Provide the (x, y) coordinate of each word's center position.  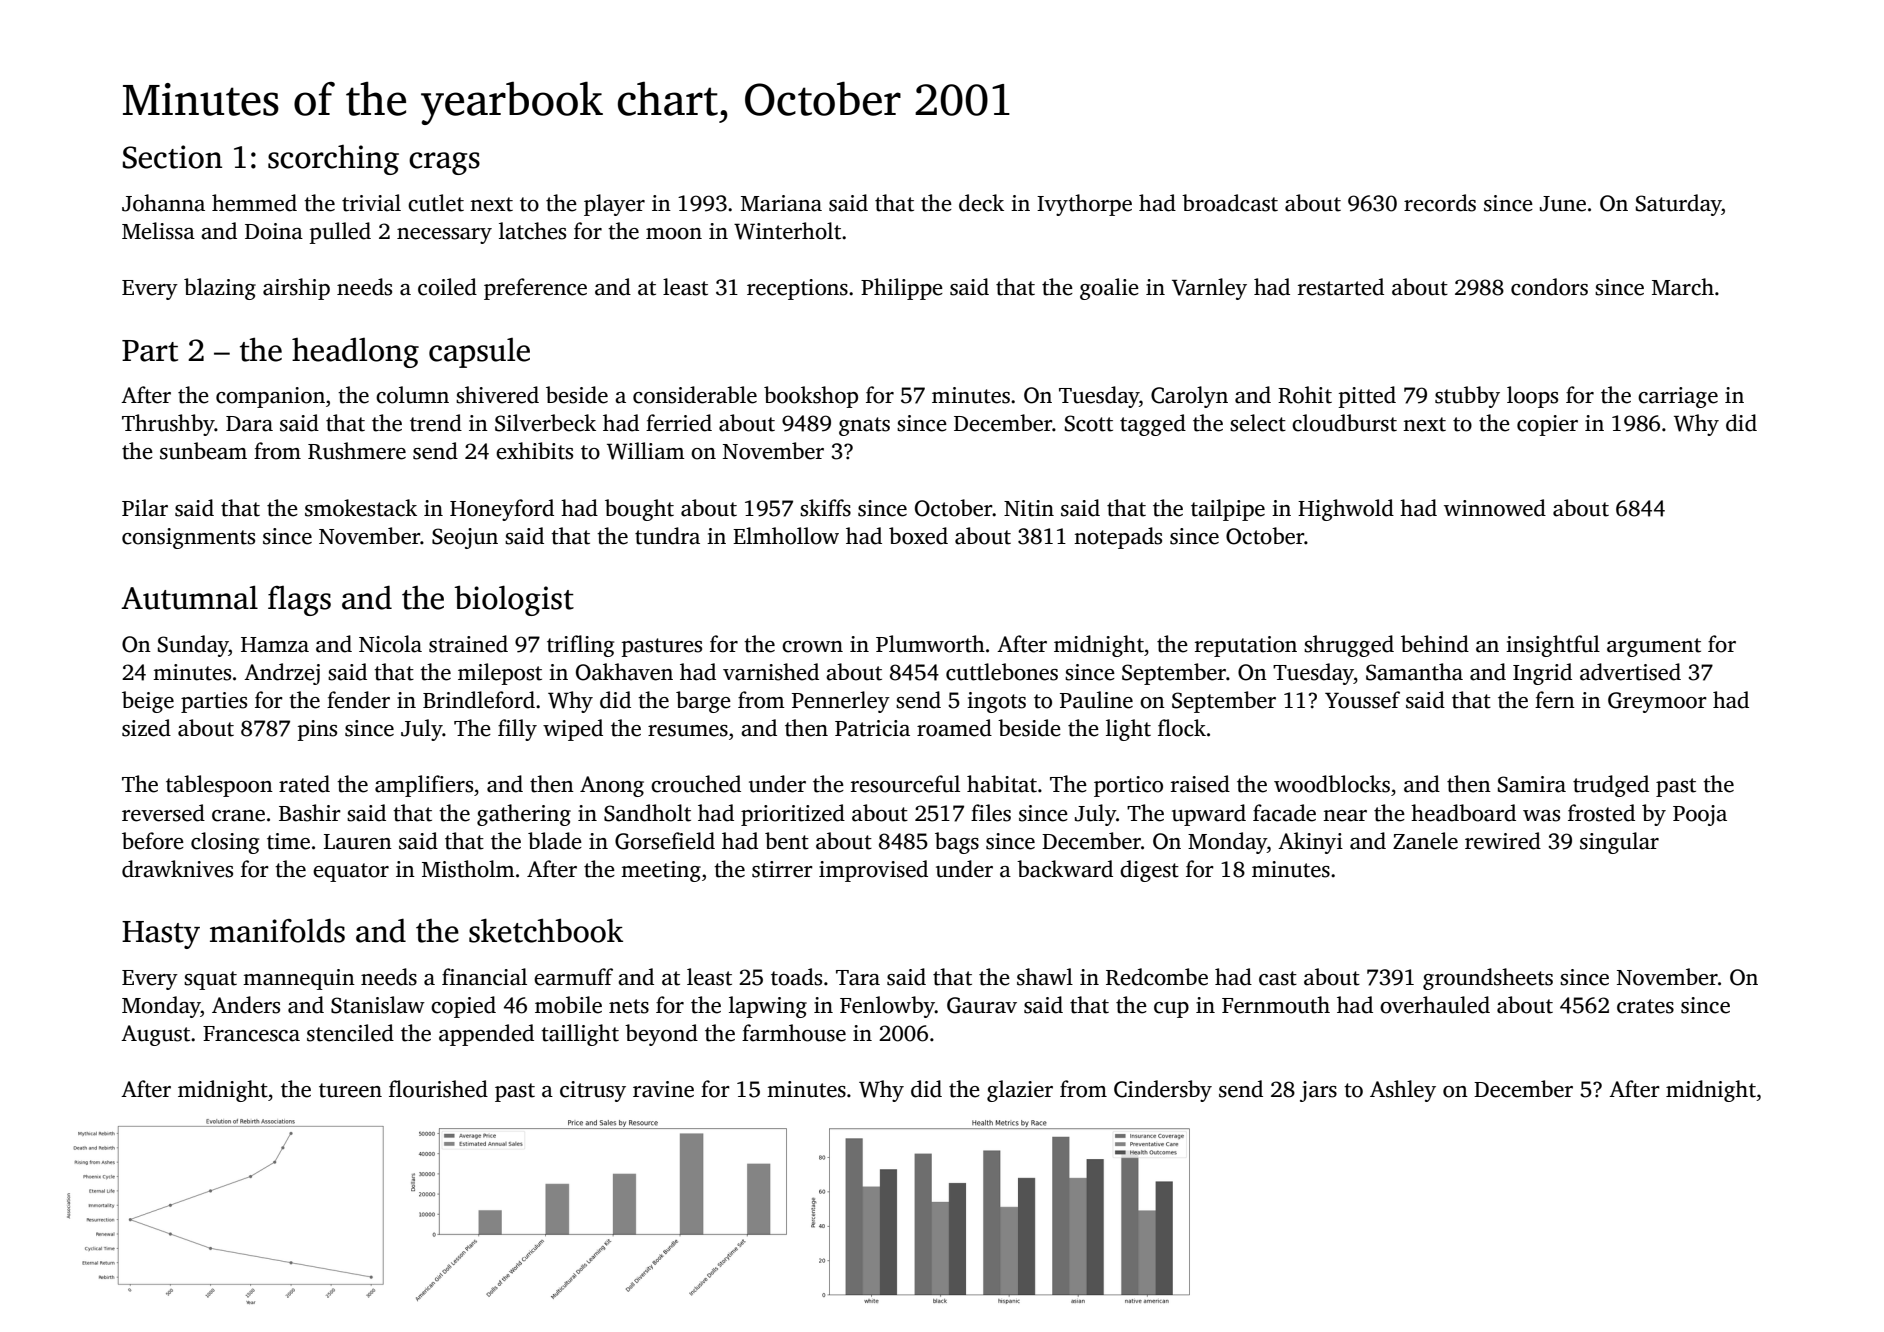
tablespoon (219, 786)
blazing (220, 289)
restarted (1341, 287)
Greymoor (1657, 702)
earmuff (573, 977)
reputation (1246, 646)
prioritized (793, 815)
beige (148, 702)
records (1440, 203)
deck (981, 203)
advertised (1630, 672)
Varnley (1209, 289)
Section (172, 157)
